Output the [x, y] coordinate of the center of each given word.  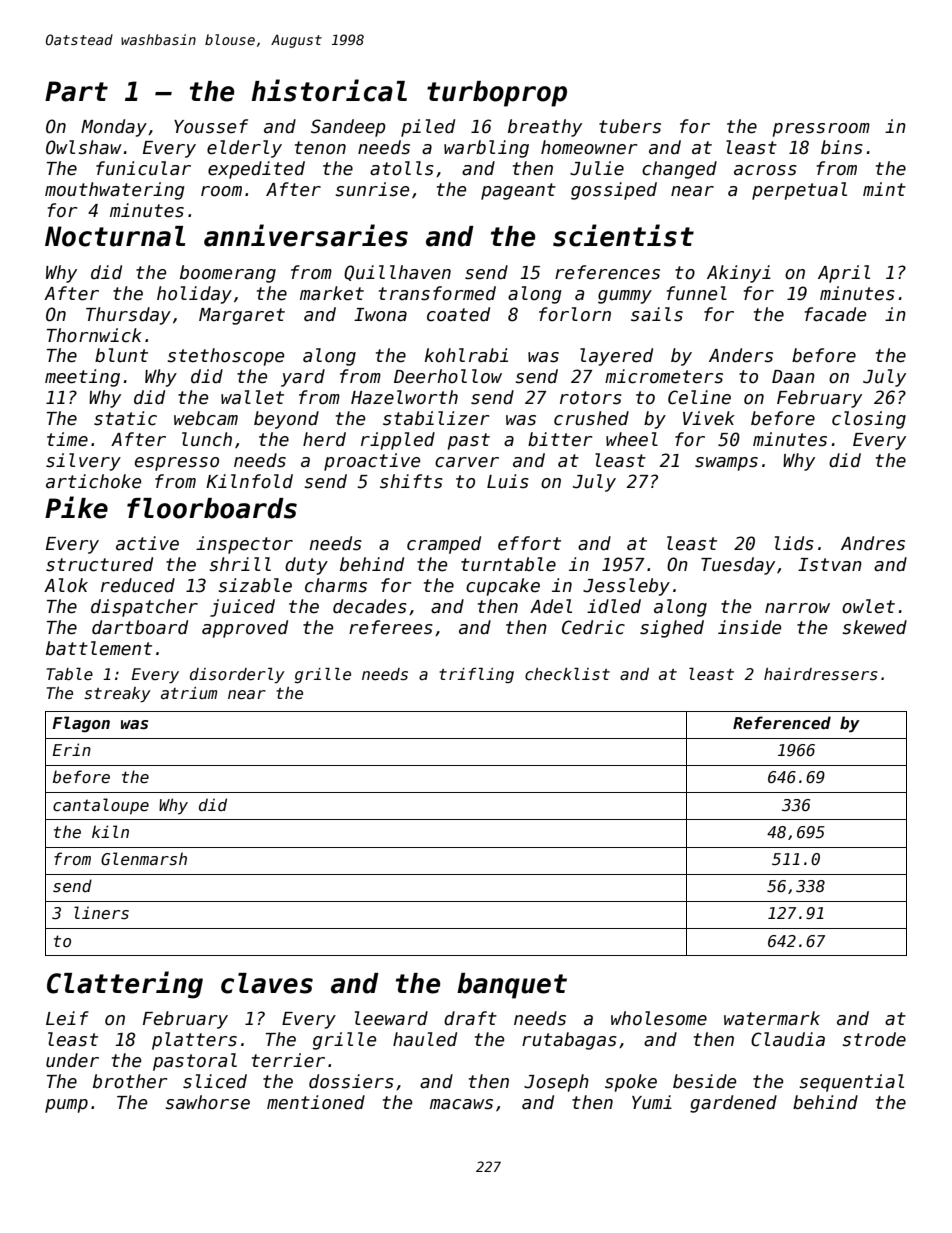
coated [458, 314]
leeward [391, 1018]
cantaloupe [101, 806]
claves [267, 983]
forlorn [575, 314]
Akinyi [739, 274]
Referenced [782, 723]
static [125, 418]
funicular [143, 168]
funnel [697, 293]
